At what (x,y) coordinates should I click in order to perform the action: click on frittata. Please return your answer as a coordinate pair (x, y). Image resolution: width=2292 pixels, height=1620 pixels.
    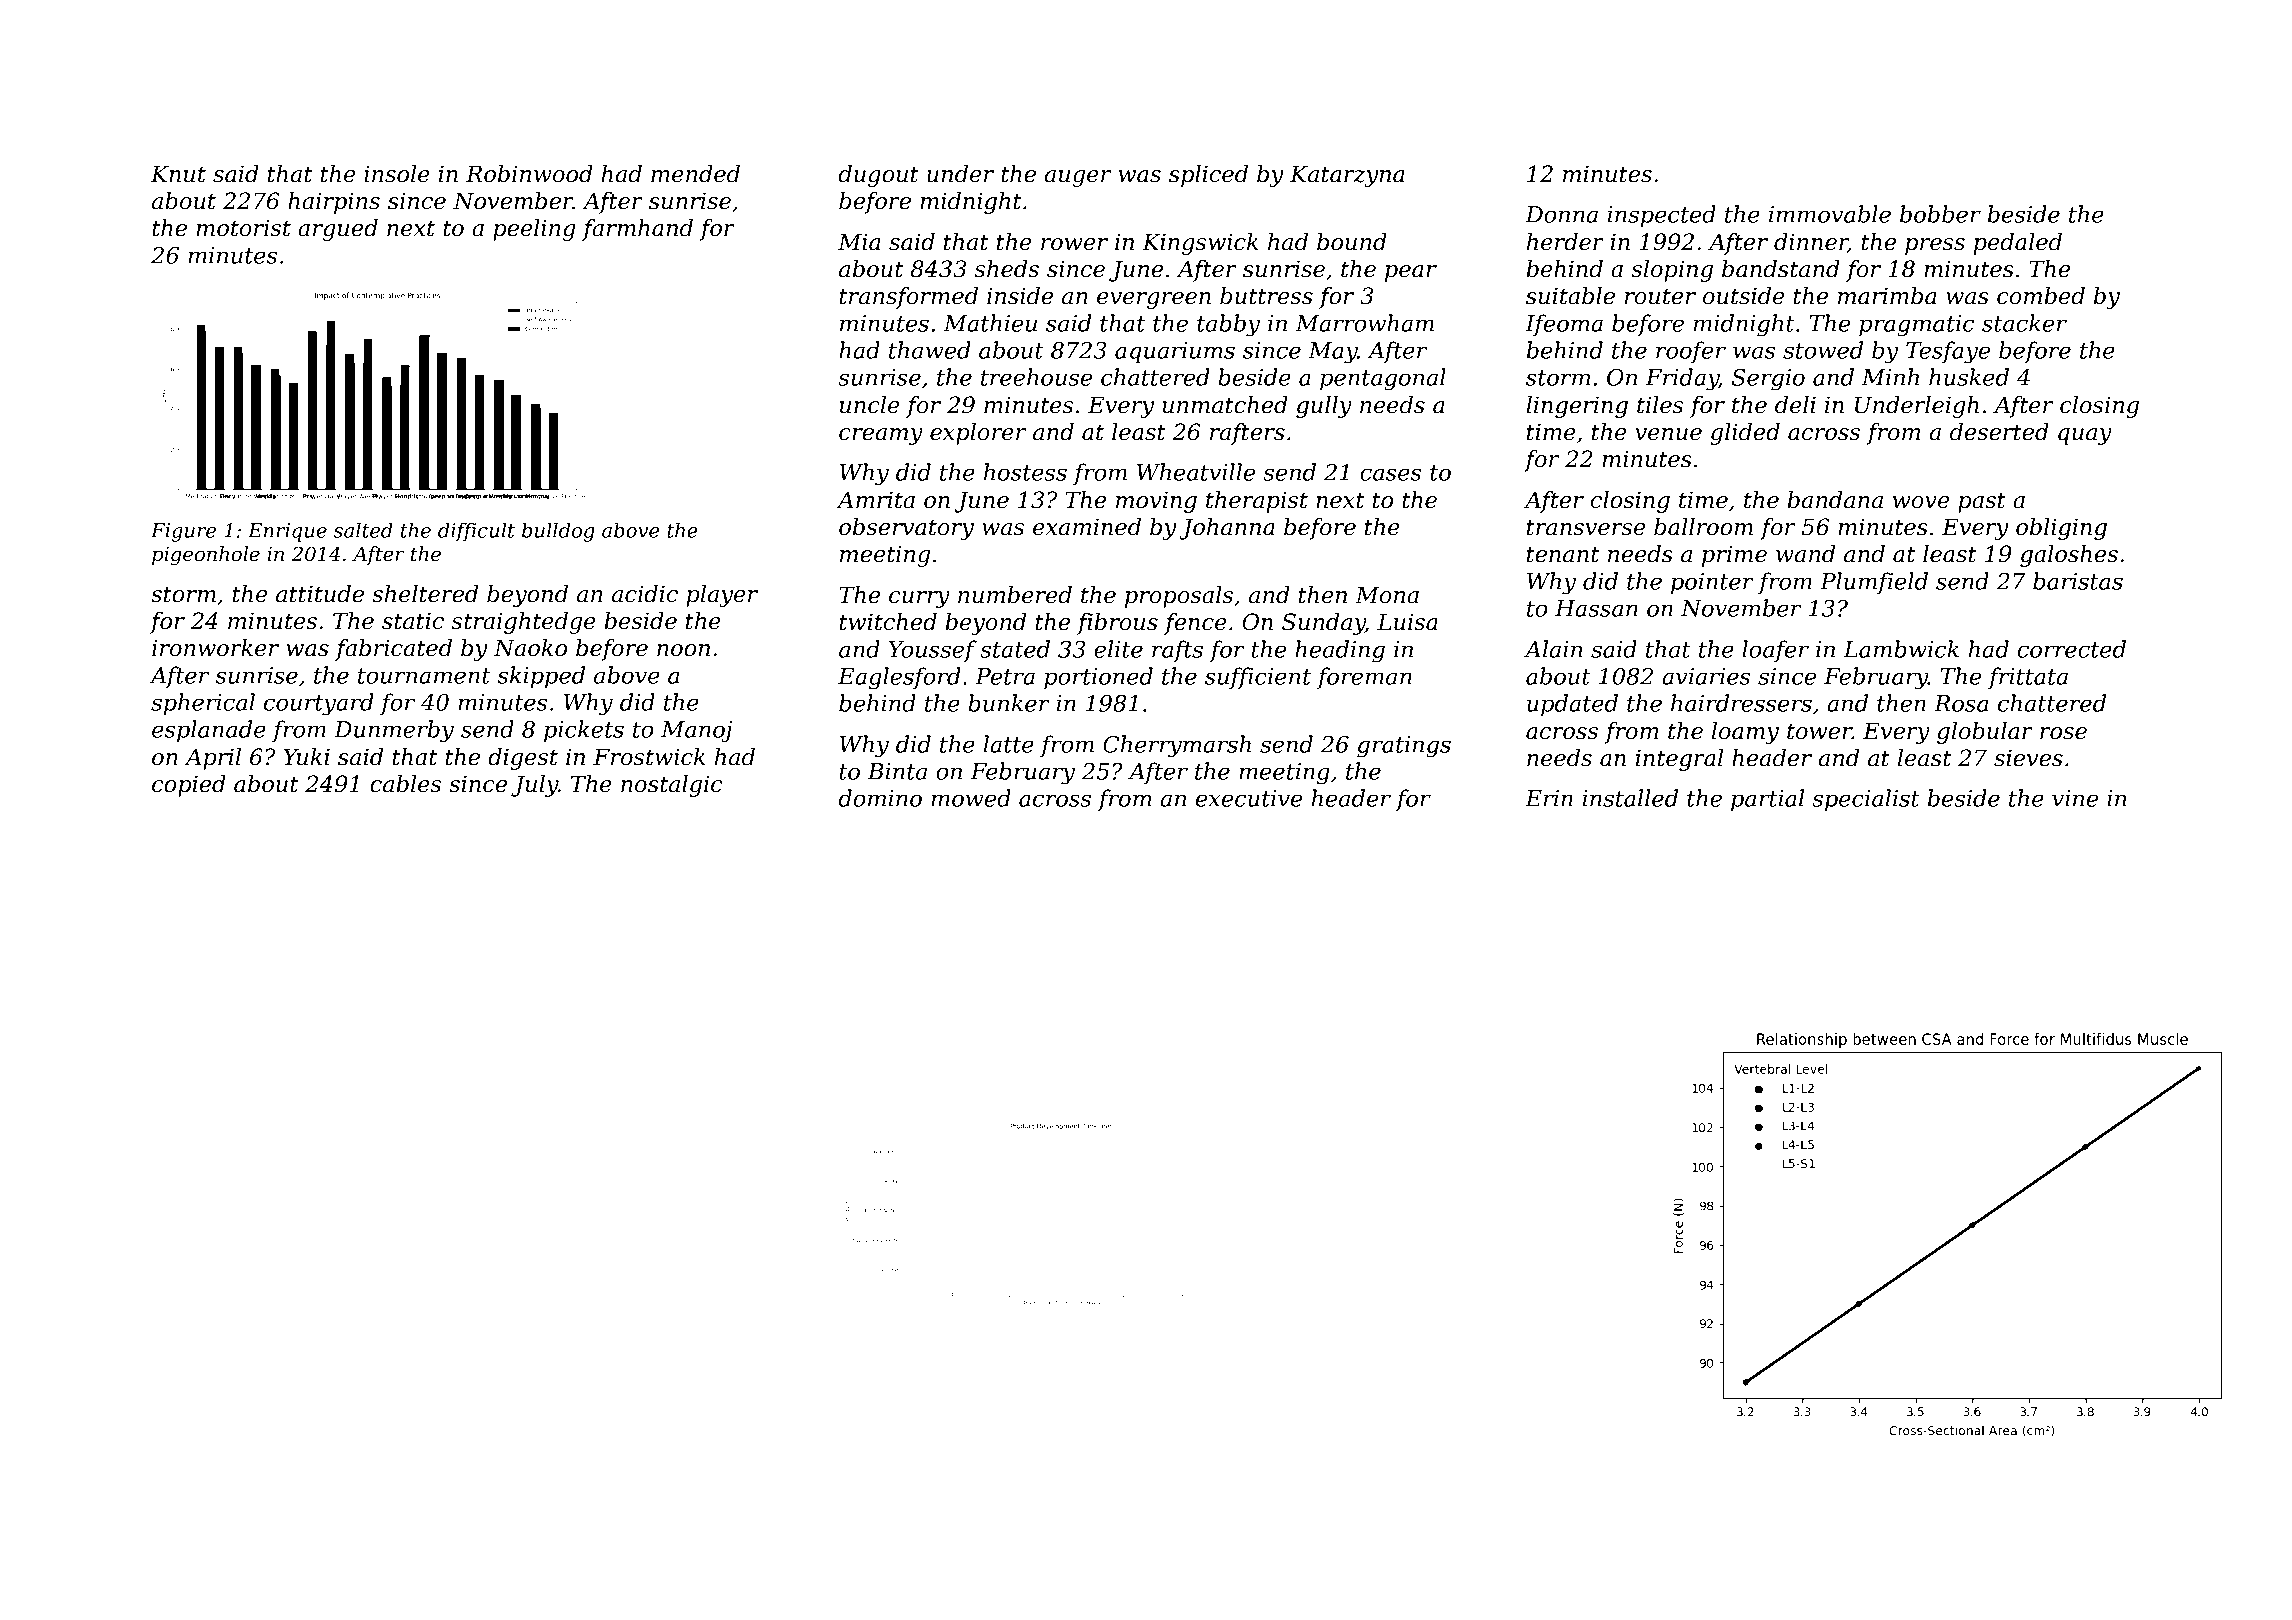
    Looking at the image, I should click on (2028, 678).
